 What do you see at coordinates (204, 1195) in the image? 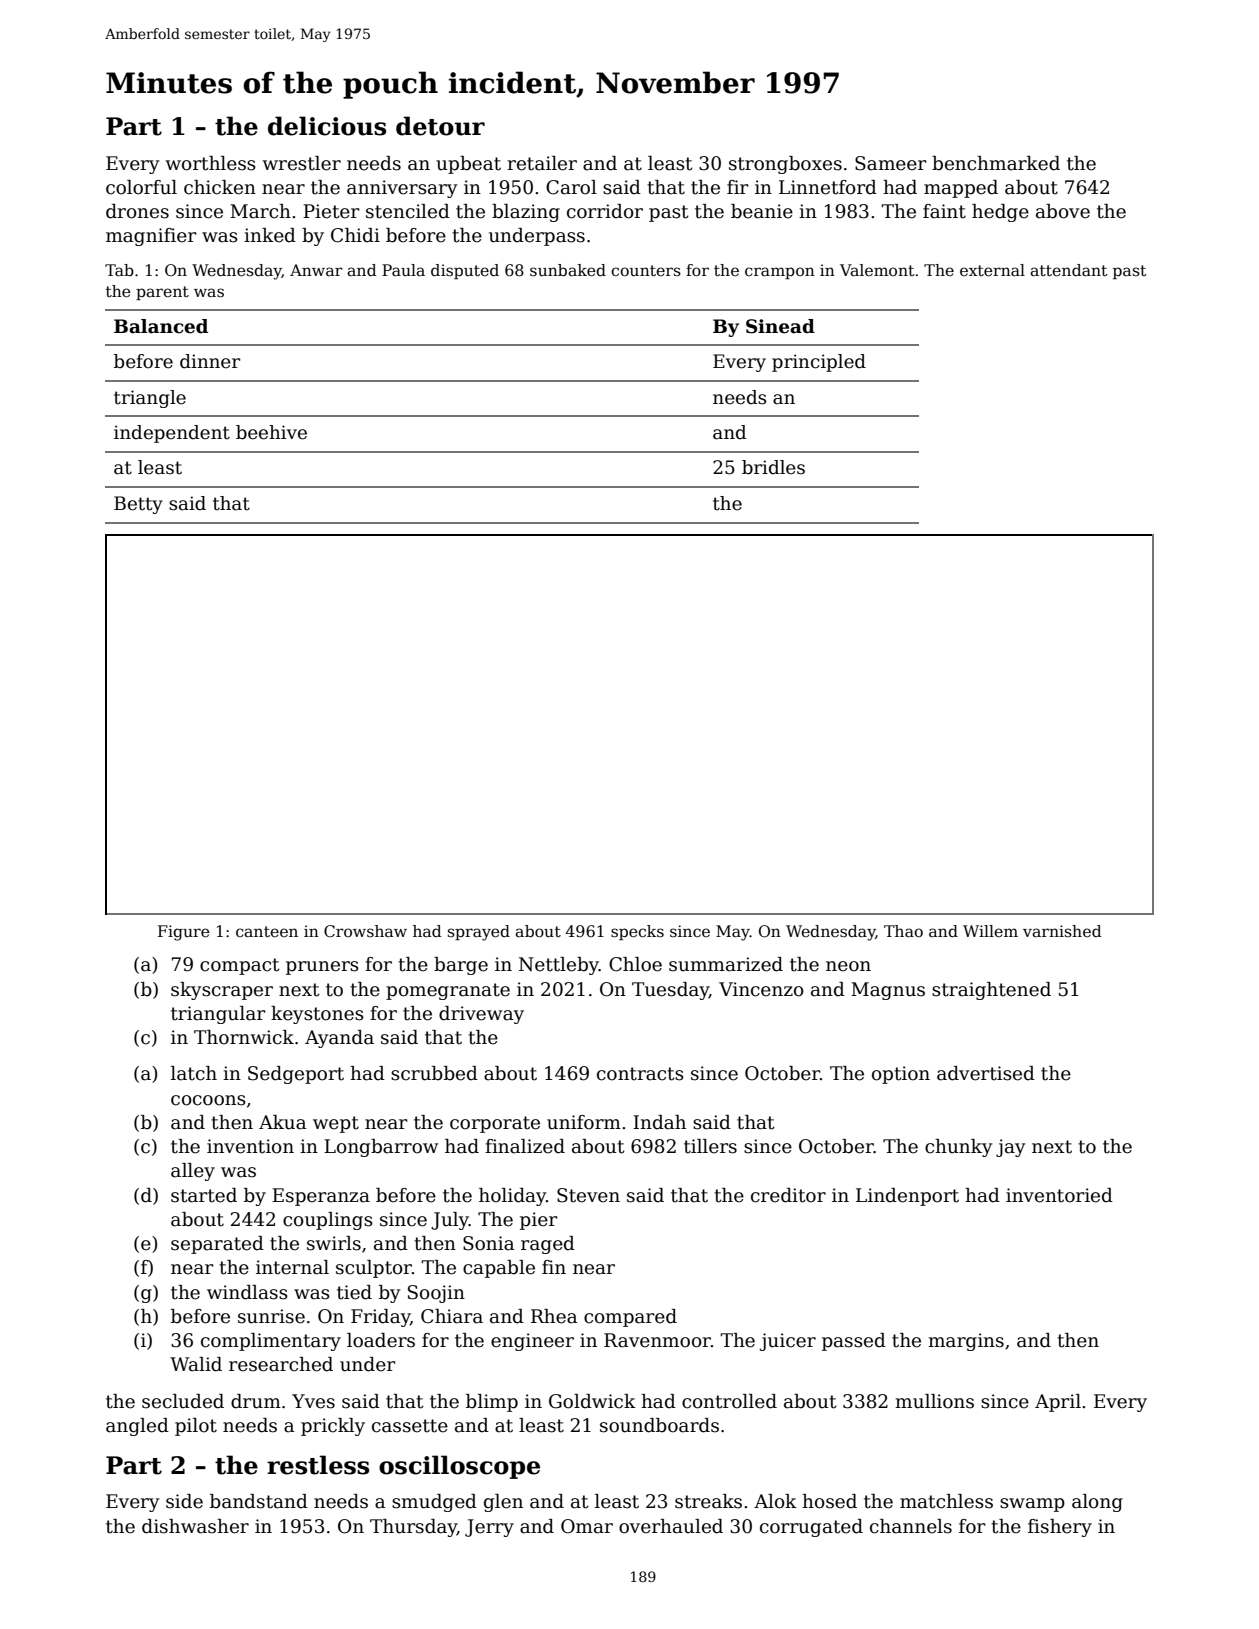
I see `started` at bounding box center [204, 1195].
